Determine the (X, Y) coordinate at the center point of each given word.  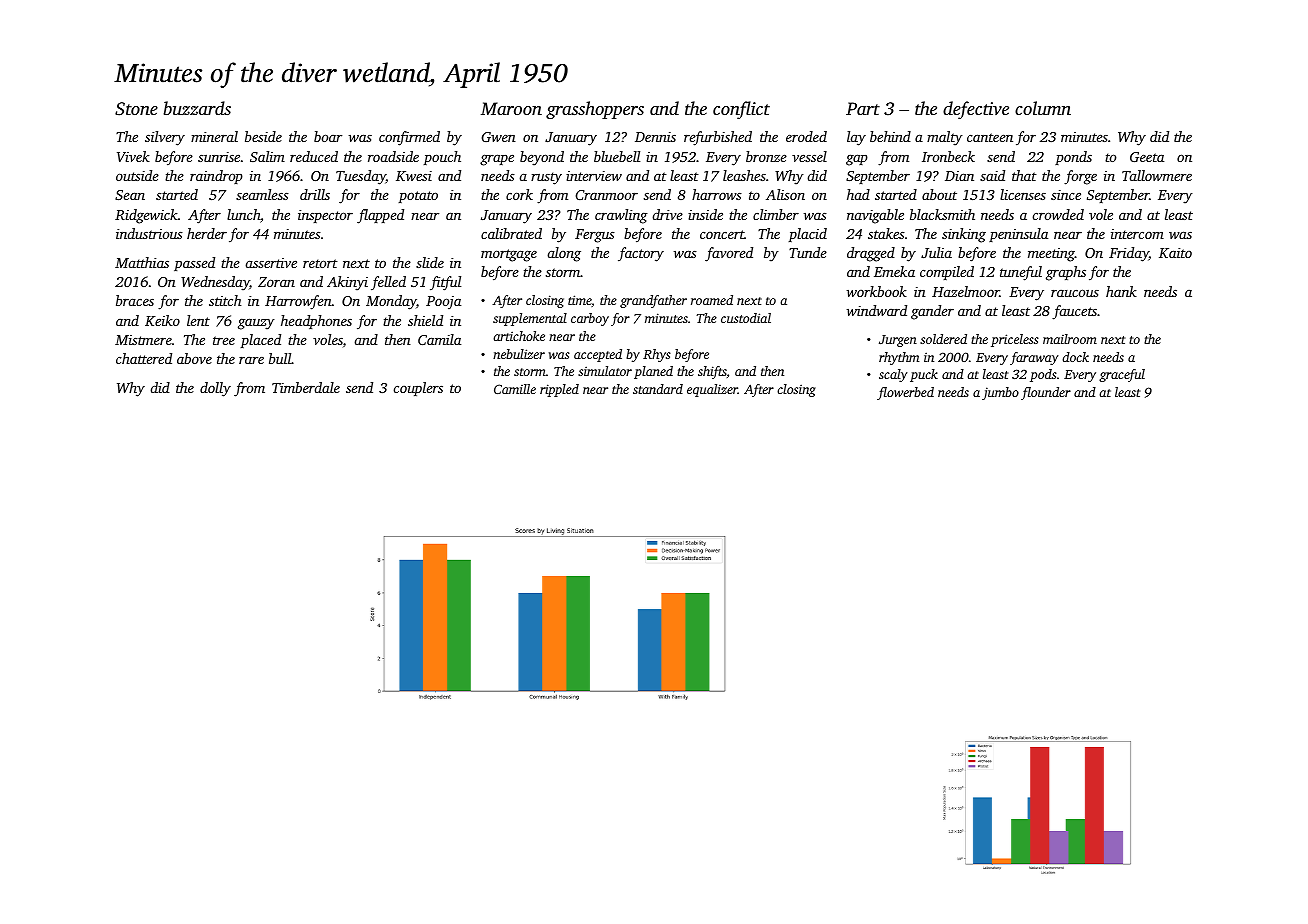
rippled (559, 390)
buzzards (197, 108)
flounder (1046, 393)
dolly (215, 389)
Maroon (511, 108)
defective (976, 110)
